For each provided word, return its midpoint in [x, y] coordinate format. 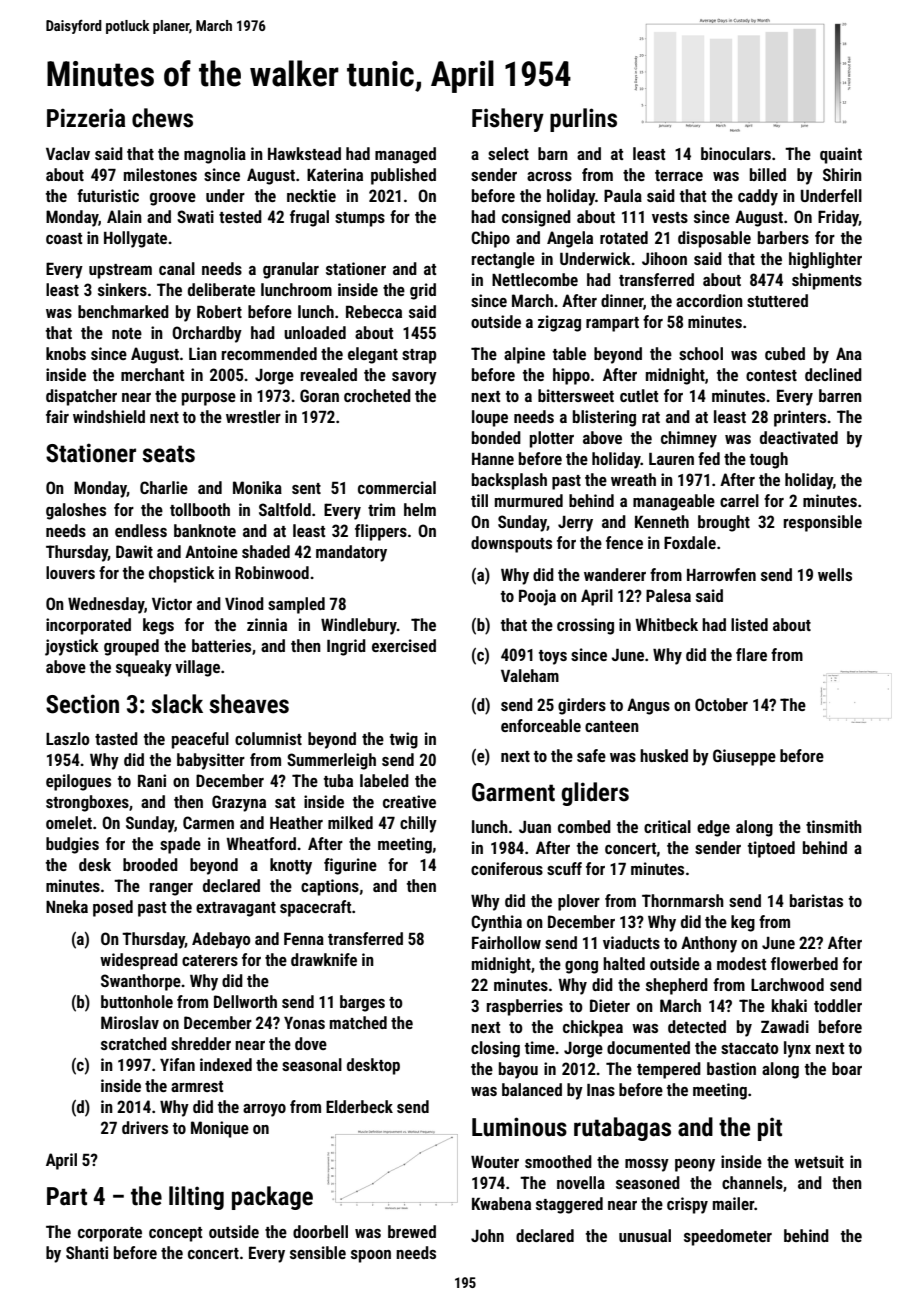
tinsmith [834, 826]
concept [175, 1234]
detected [697, 1026]
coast [64, 238]
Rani [152, 780]
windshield [109, 416]
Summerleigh [331, 761]
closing [495, 1049]
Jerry [575, 524]
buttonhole [137, 1001]
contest [771, 375]
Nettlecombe [535, 279]
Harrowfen [721, 574]
